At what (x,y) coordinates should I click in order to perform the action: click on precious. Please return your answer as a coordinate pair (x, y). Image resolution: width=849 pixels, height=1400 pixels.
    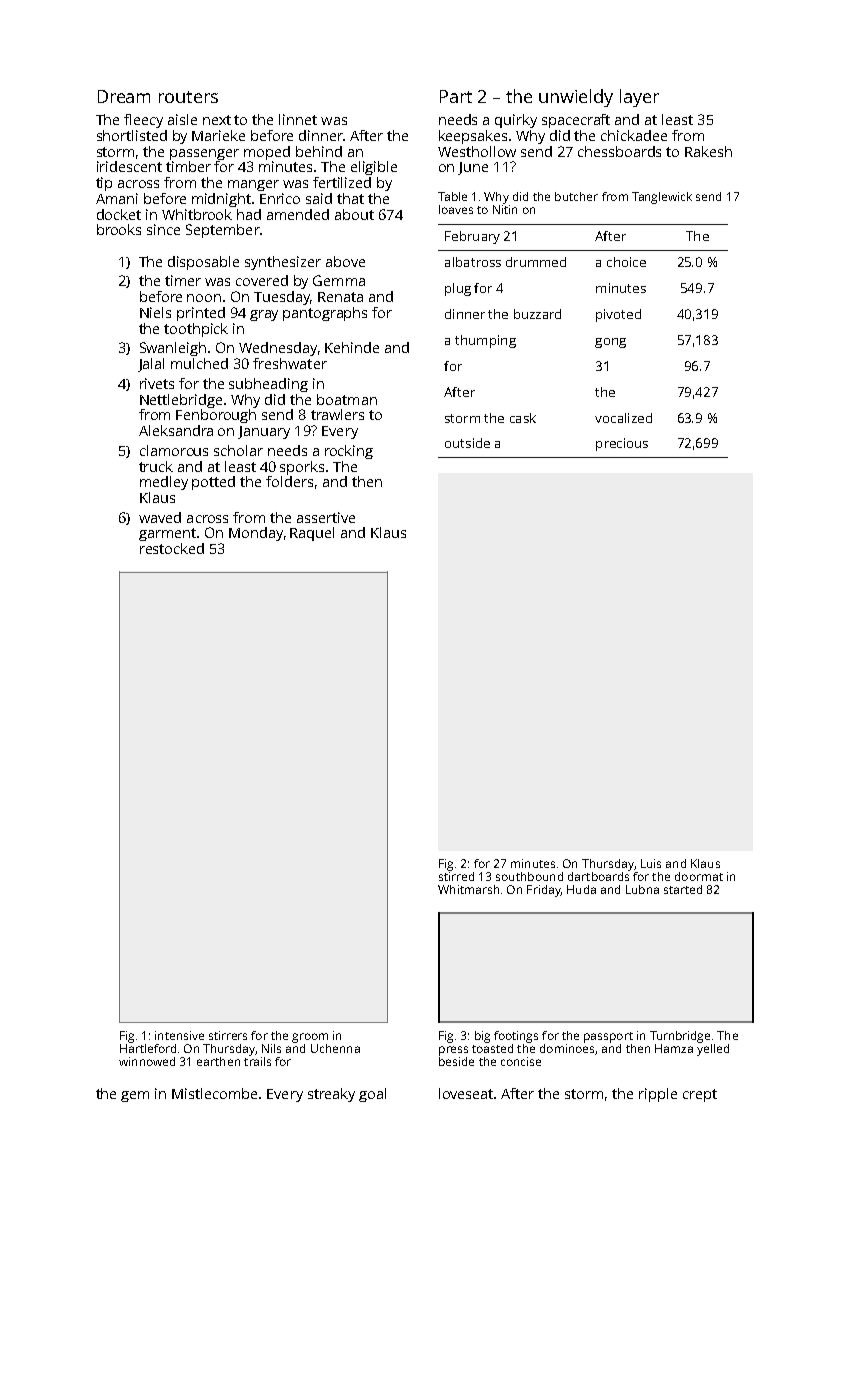
    Looking at the image, I should click on (622, 444).
